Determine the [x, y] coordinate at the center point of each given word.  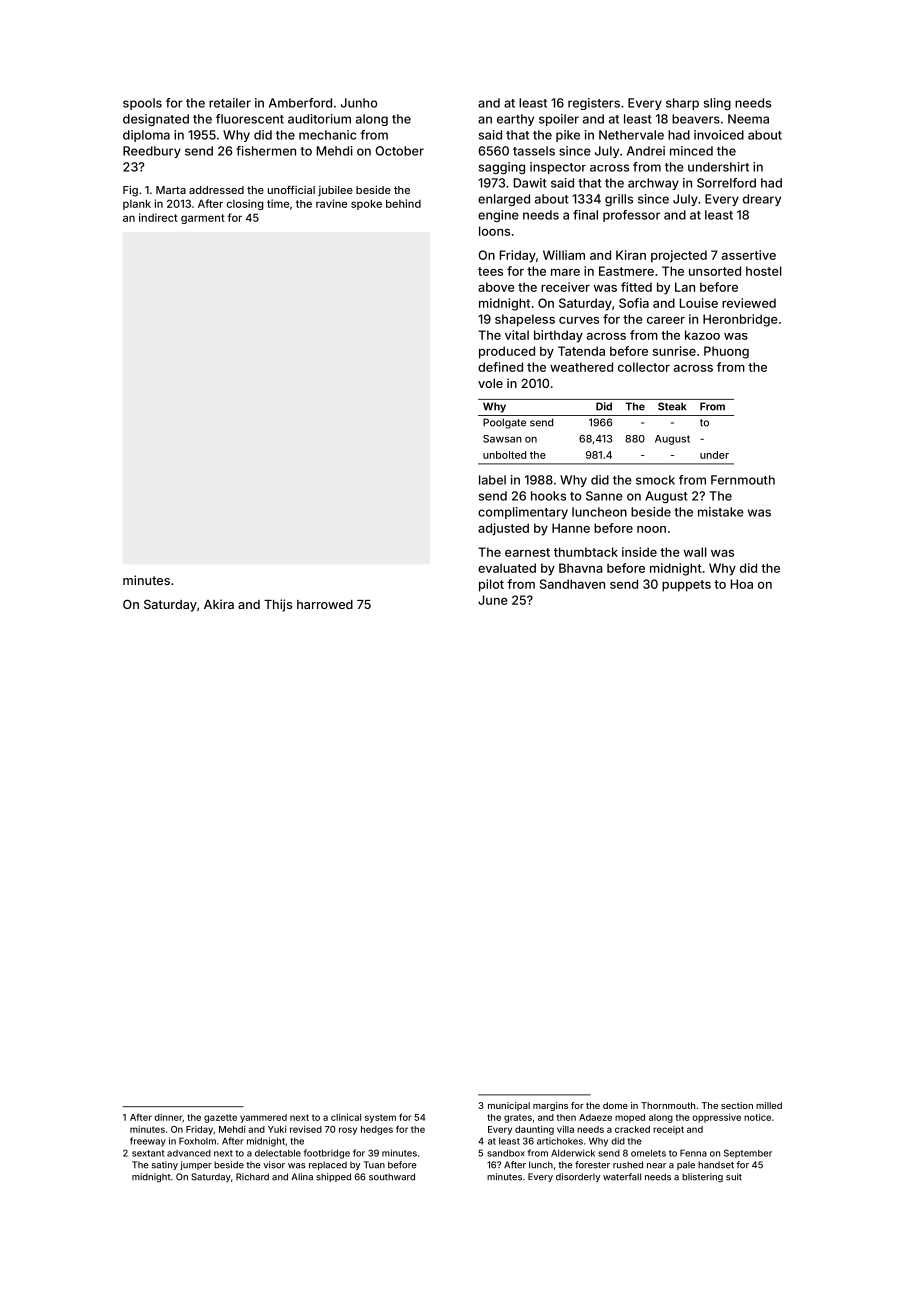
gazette [220, 1118]
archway [653, 184]
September [748, 1153]
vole [490, 383]
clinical [346, 1117]
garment [203, 219]
